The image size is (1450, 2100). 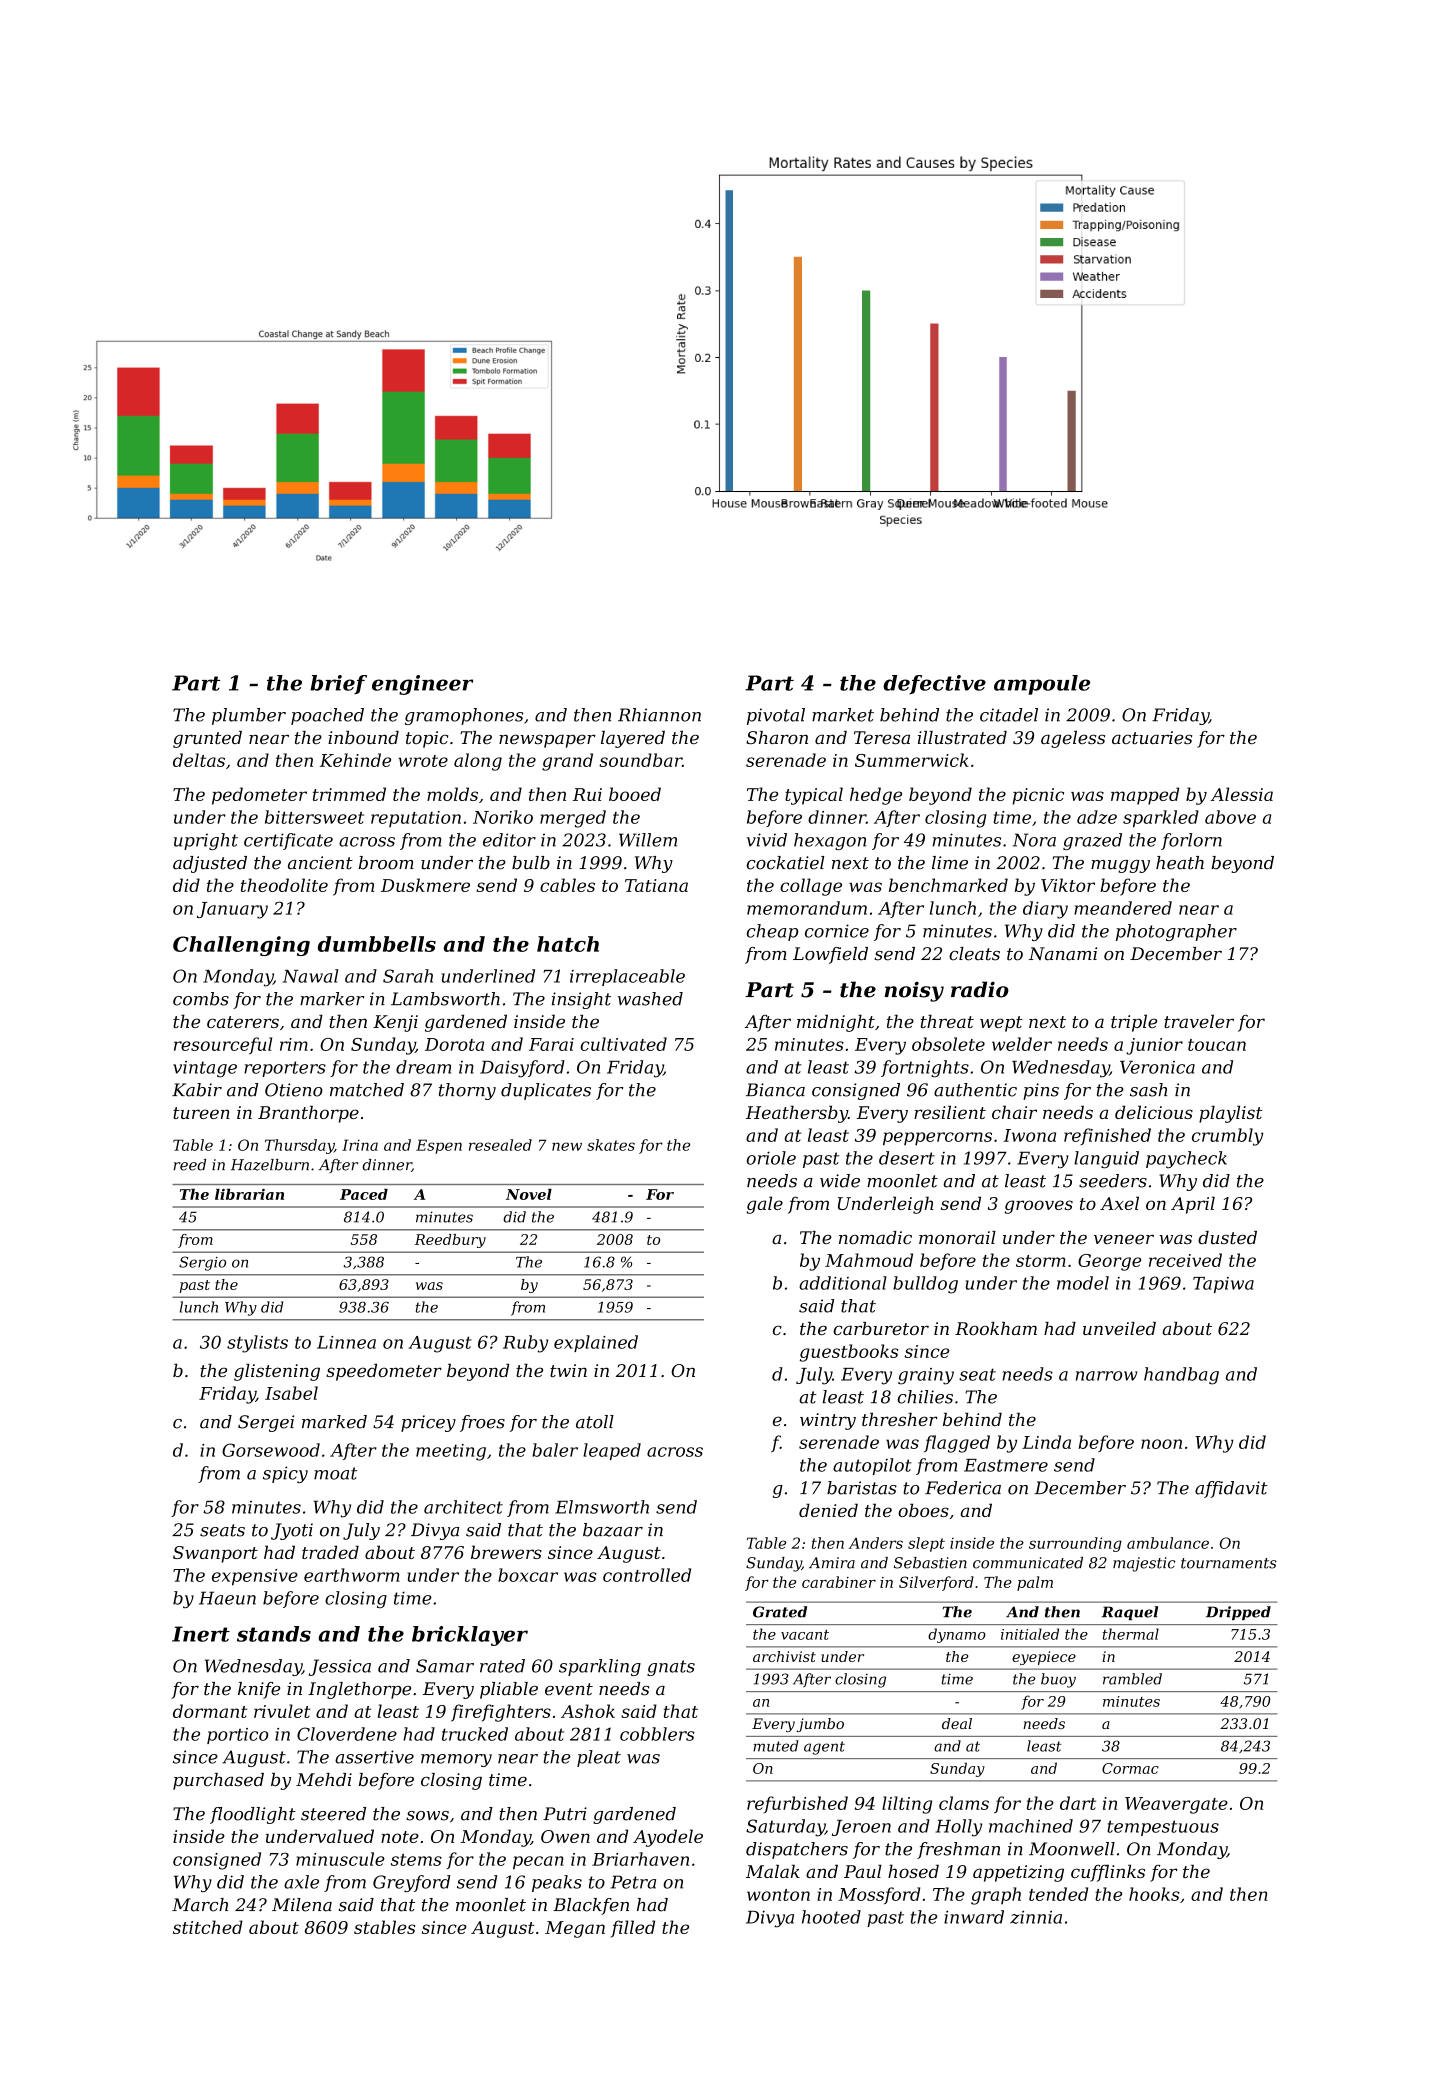 What do you see at coordinates (659, 715) in the page?
I see `Rhiannon` at bounding box center [659, 715].
